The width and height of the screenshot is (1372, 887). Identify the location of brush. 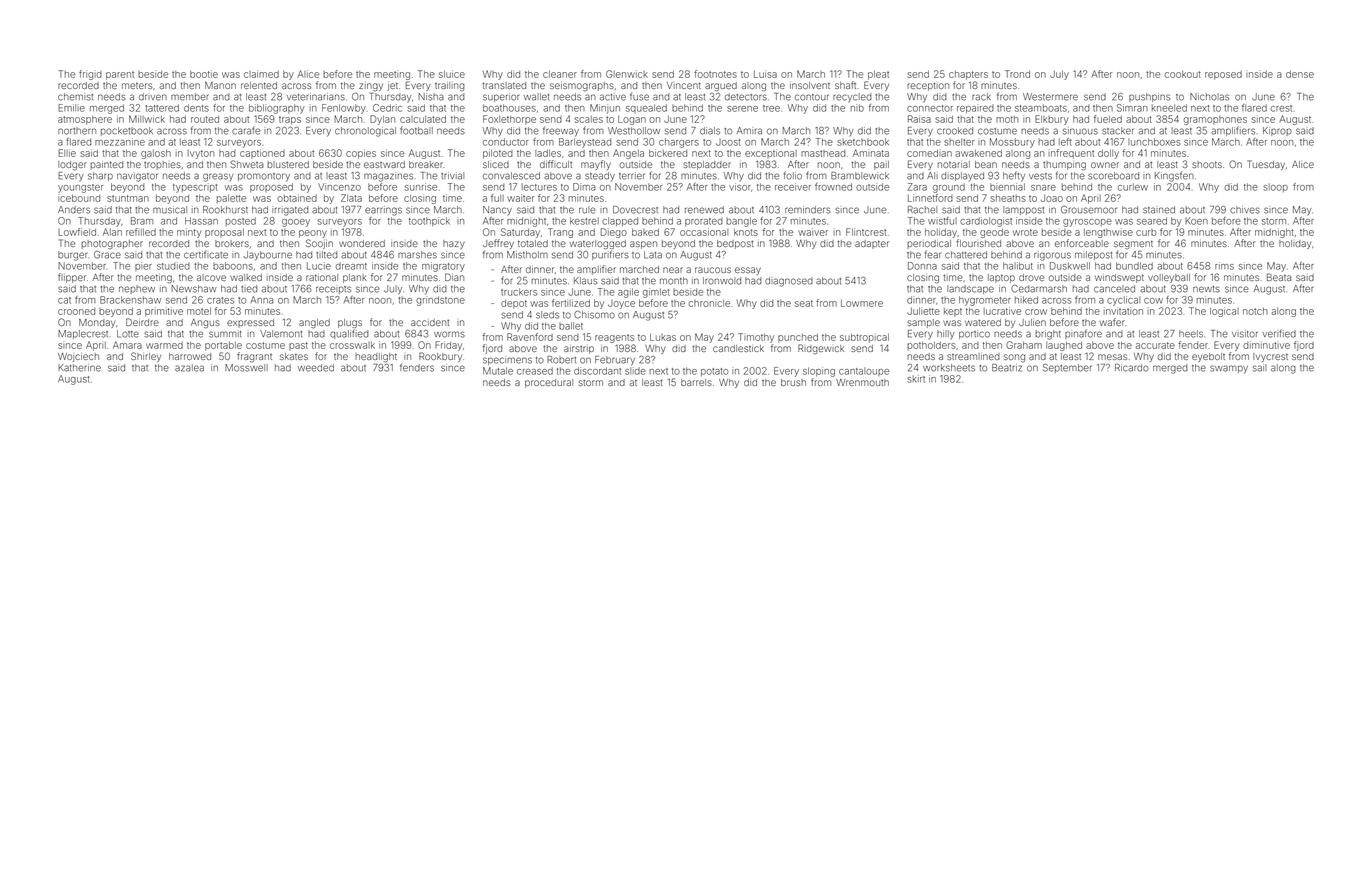
(793, 382).
